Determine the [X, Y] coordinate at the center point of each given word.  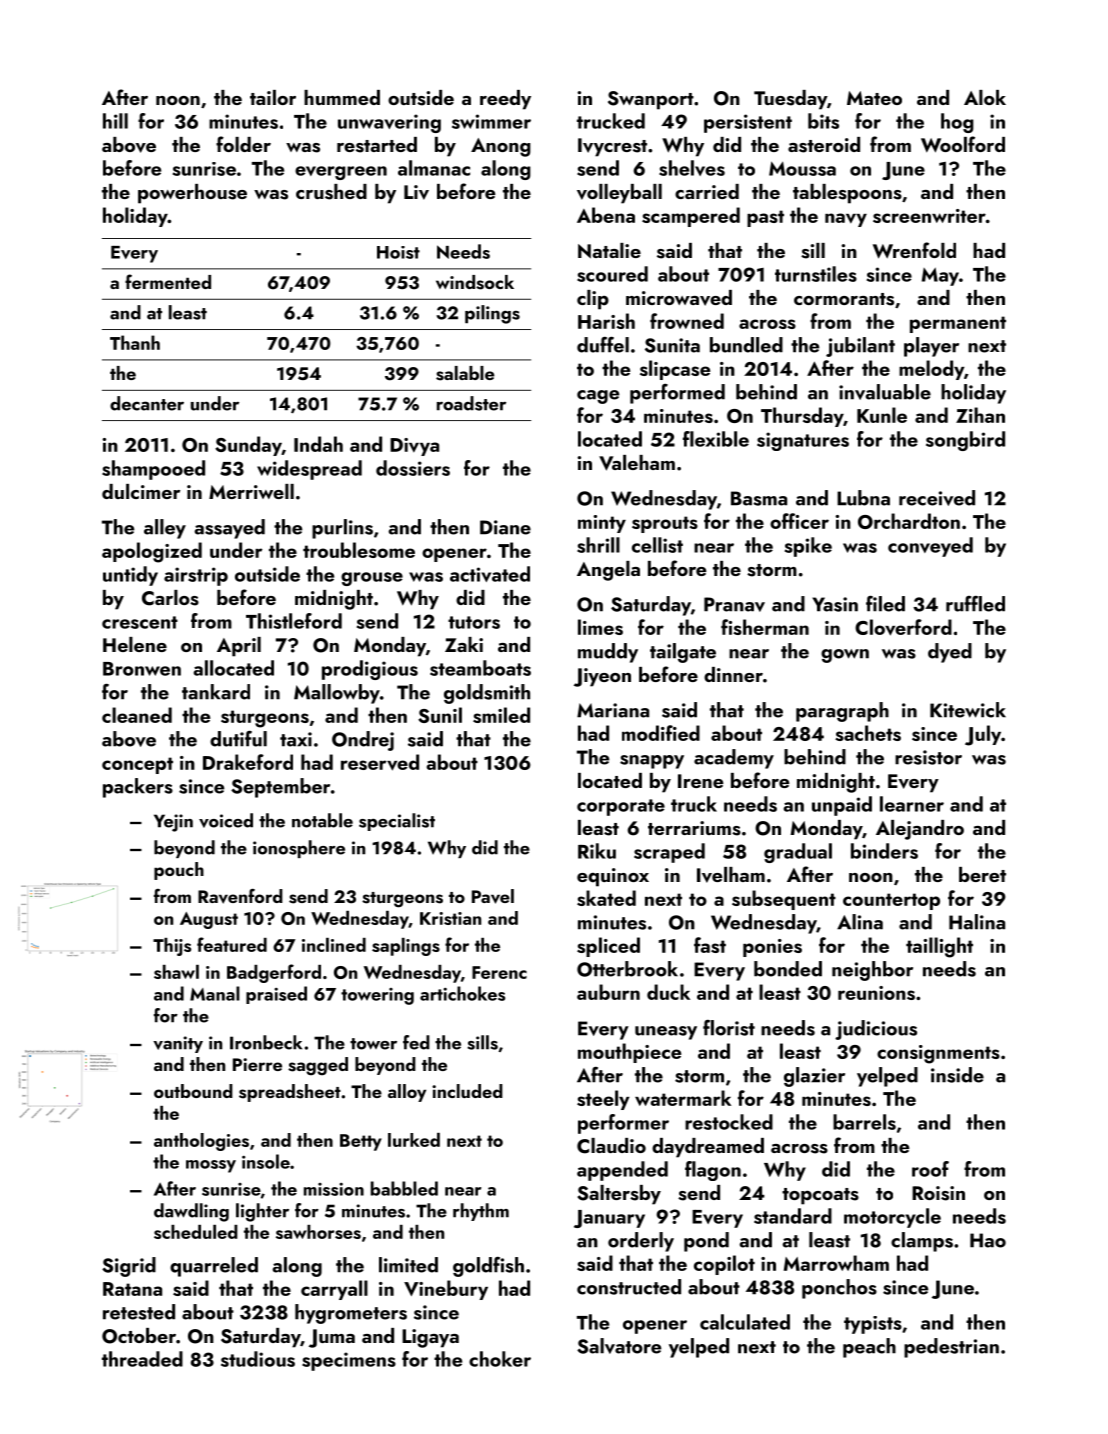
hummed [342, 97]
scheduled [196, 1232]
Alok [985, 97]
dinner [733, 674]
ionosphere [299, 849]
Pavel [493, 896]
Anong [501, 147]
